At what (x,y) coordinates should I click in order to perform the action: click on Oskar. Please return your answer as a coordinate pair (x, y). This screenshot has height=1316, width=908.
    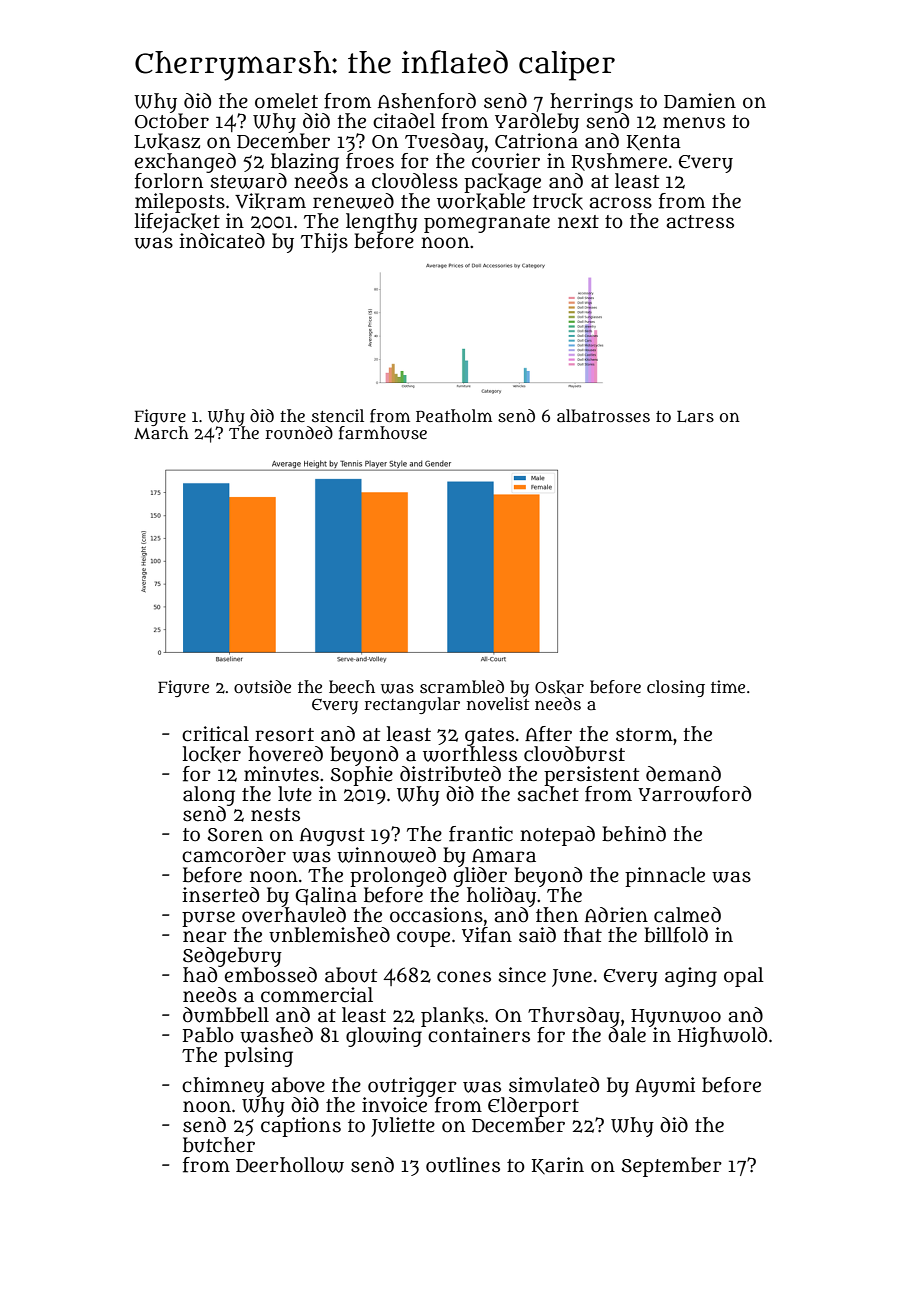
    Looking at the image, I should click on (559, 687).
